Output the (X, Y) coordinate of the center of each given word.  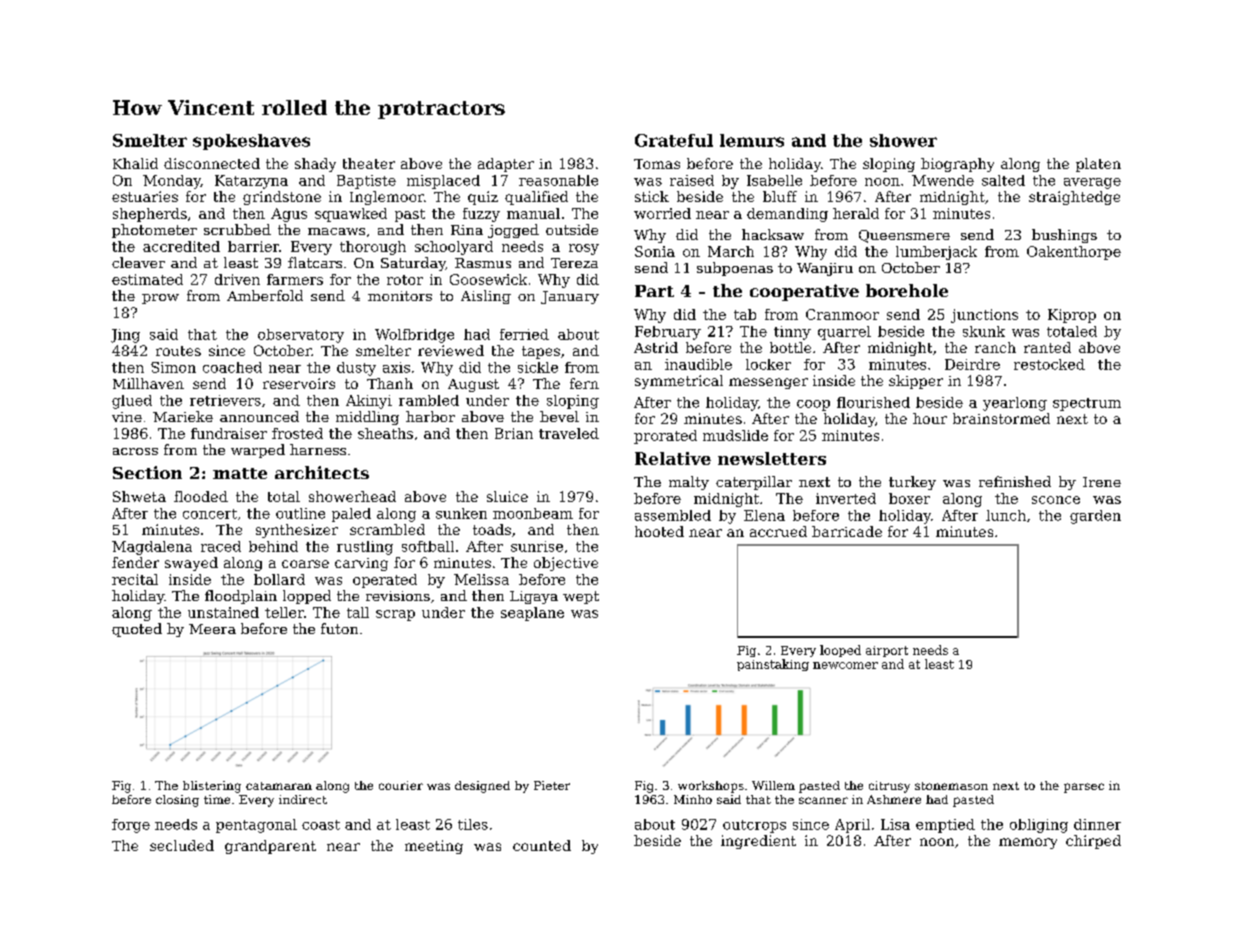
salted (1003, 180)
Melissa (481, 579)
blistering (212, 787)
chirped (1093, 842)
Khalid (135, 163)
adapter (506, 165)
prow (160, 299)
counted (542, 845)
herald (856, 213)
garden (1095, 517)
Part (654, 291)
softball (428, 546)
